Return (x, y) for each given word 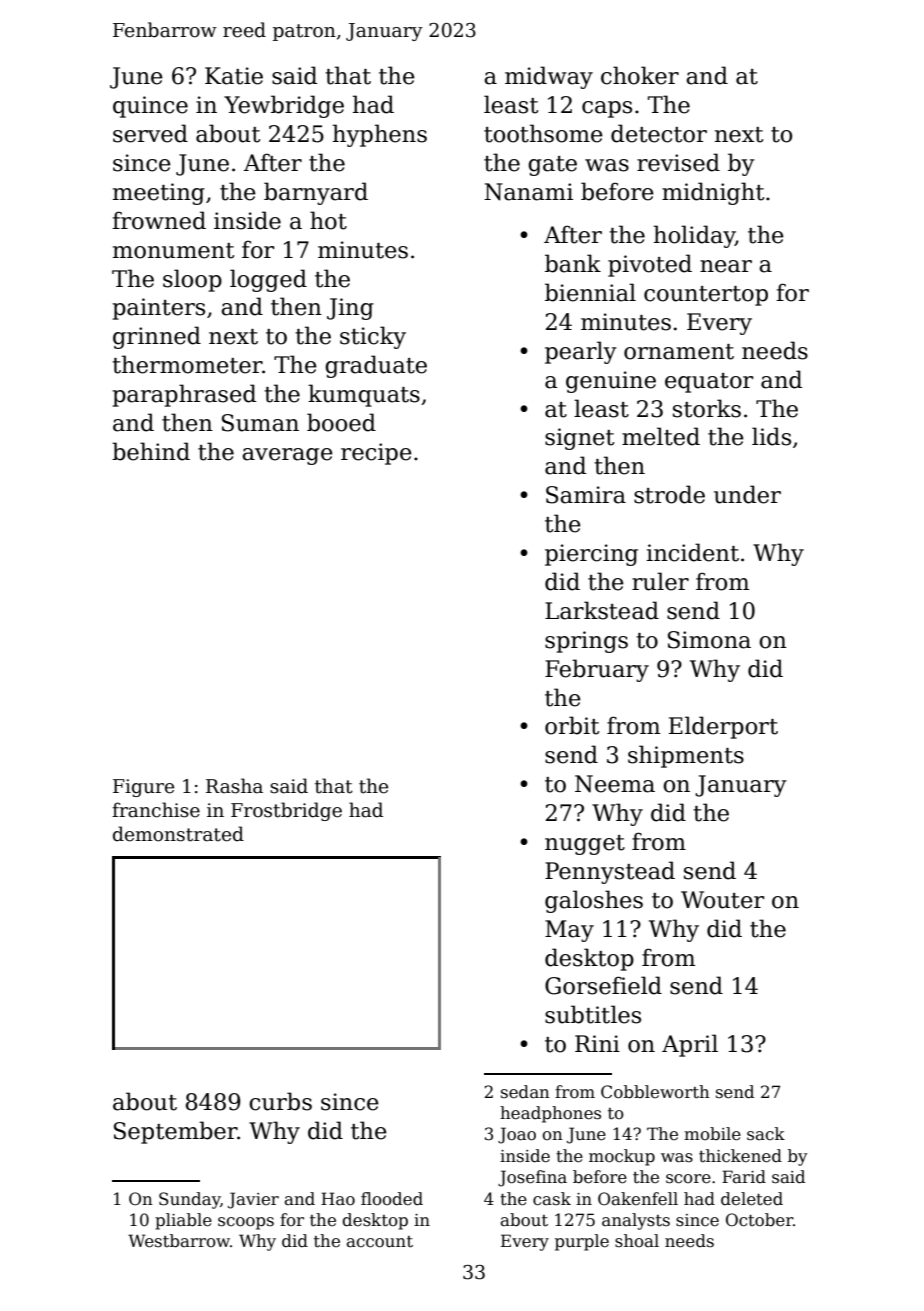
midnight (713, 193)
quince (150, 107)
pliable (183, 1221)
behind (151, 451)
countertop (706, 296)
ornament (679, 352)
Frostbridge (286, 811)
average (287, 456)
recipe (376, 454)
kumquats (364, 395)
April (690, 1045)
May (569, 931)
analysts (636, 1221)
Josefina (532, 1178)
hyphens (380, 135)
